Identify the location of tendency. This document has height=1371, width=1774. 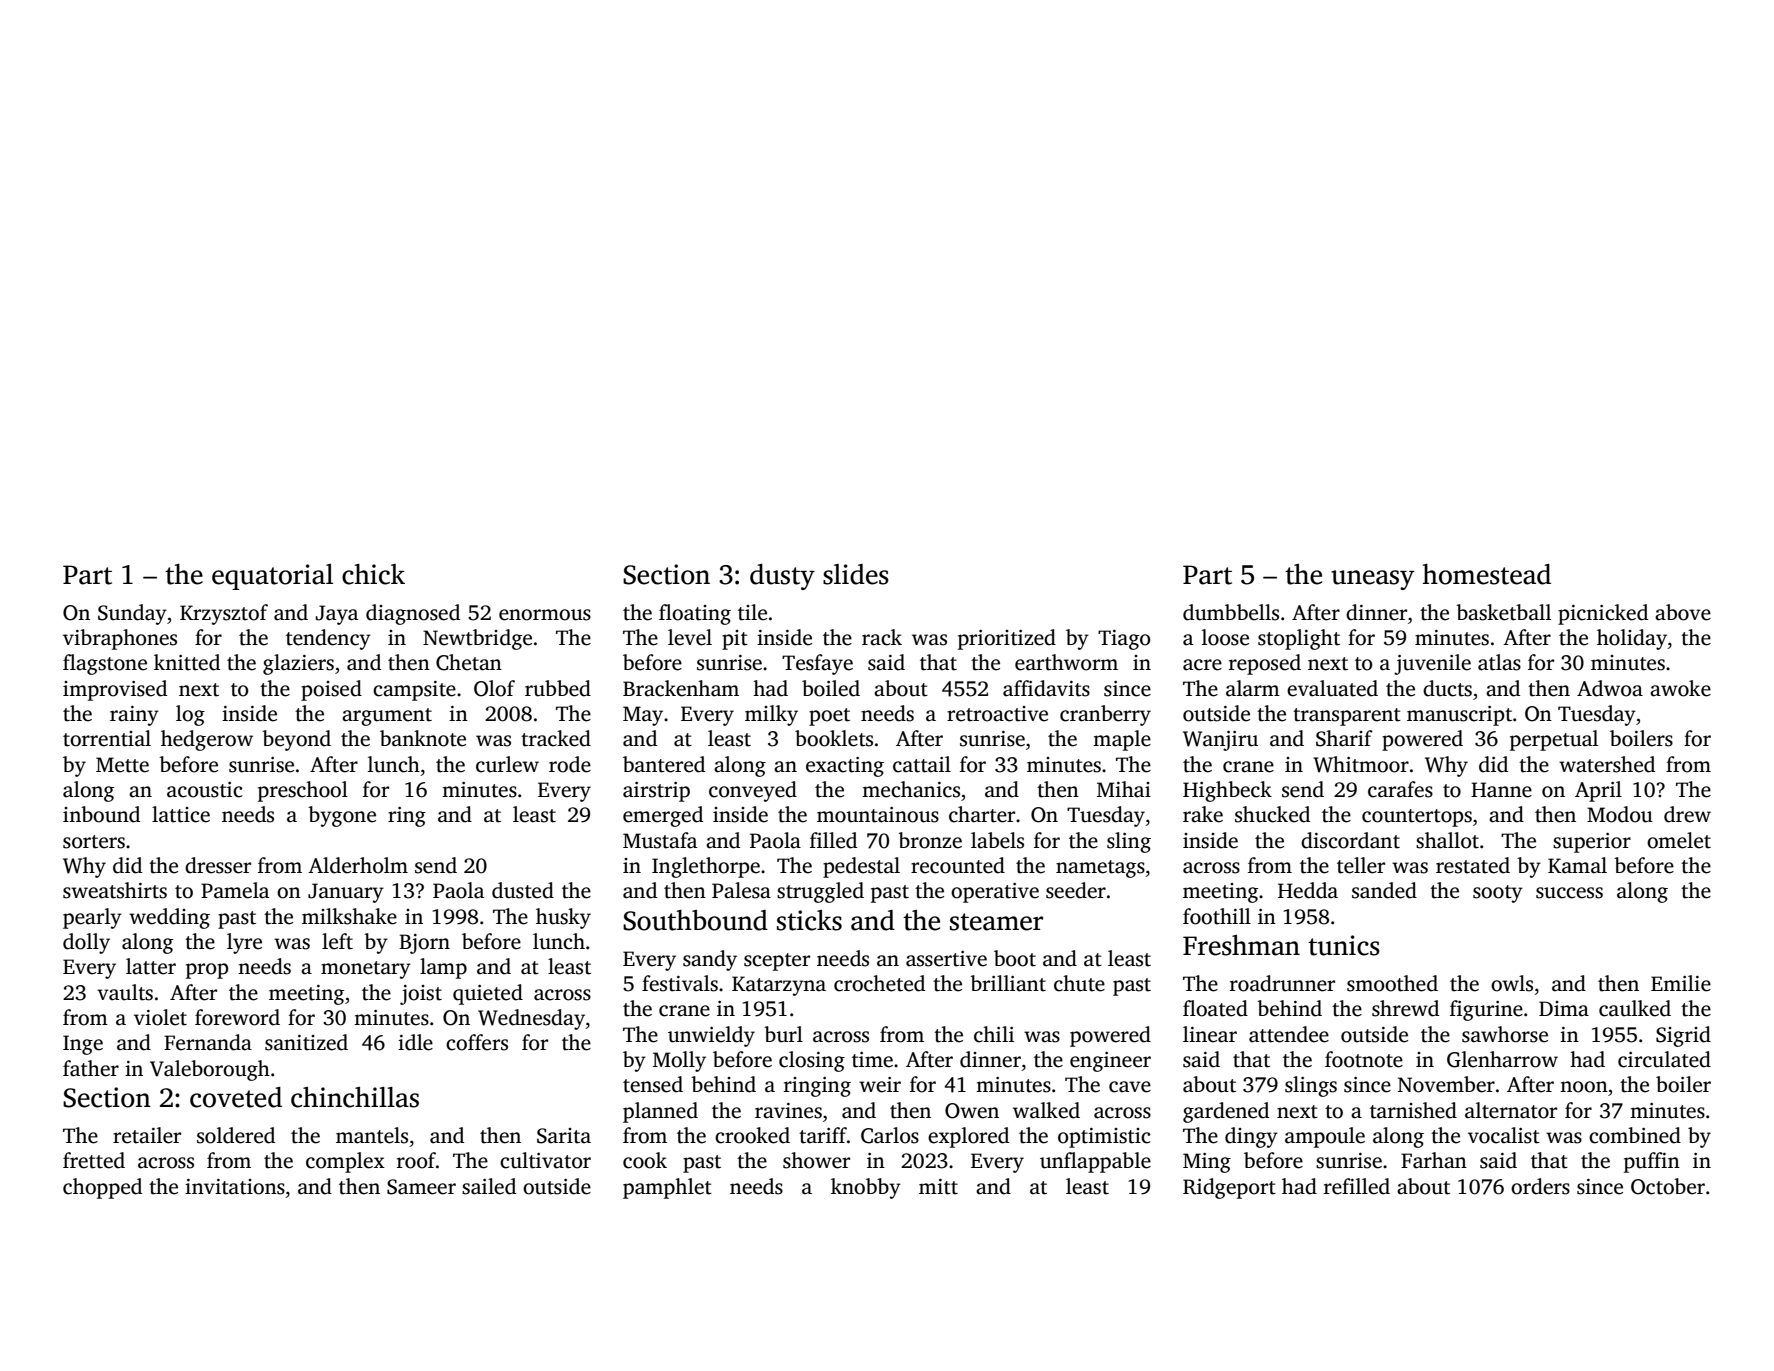
(328, 639).
